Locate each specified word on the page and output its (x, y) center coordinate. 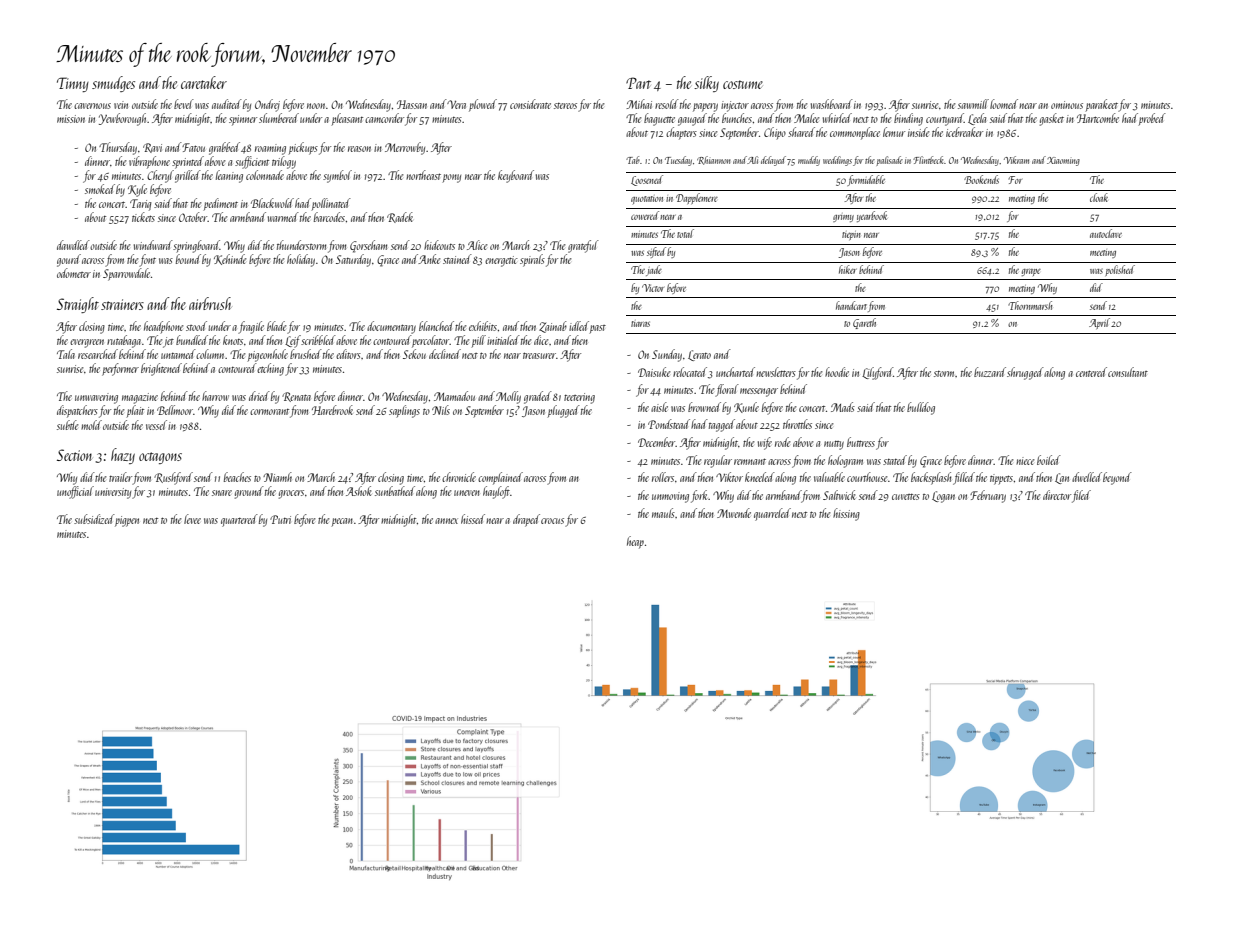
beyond (1117, 478)
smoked (100, 189)
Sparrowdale (126, 274)
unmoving (670, 497)
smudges (113, 84)
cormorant (269, 412)
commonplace (855, 133)
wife (765, 443)
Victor (653, 288)
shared (801, 132)
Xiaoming (1063, 161)
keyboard (516, 176)
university (113, 493)
